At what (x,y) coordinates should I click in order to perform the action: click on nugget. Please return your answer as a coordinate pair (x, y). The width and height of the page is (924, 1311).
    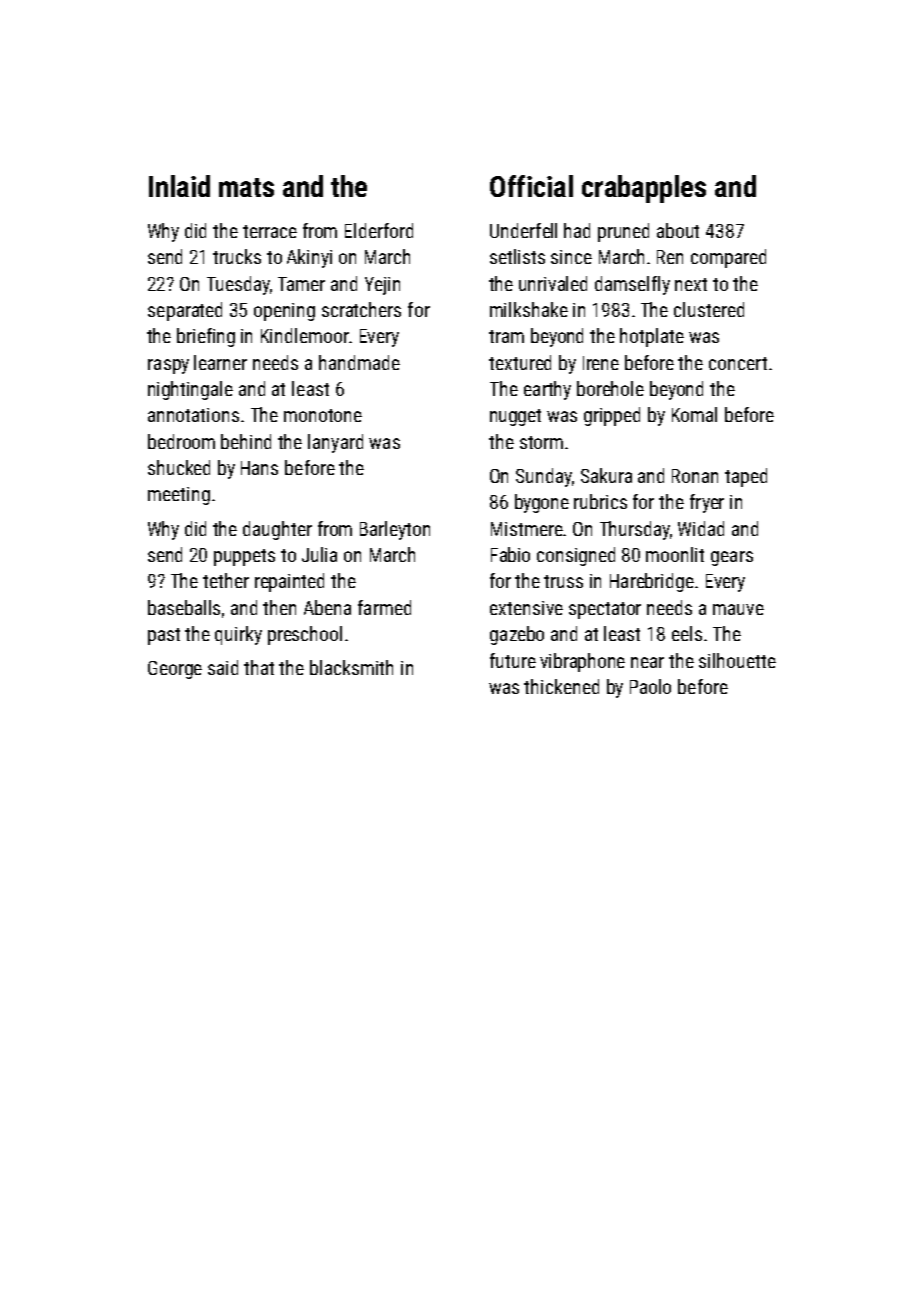
    Looking at the image, I should click on (515, 417).
